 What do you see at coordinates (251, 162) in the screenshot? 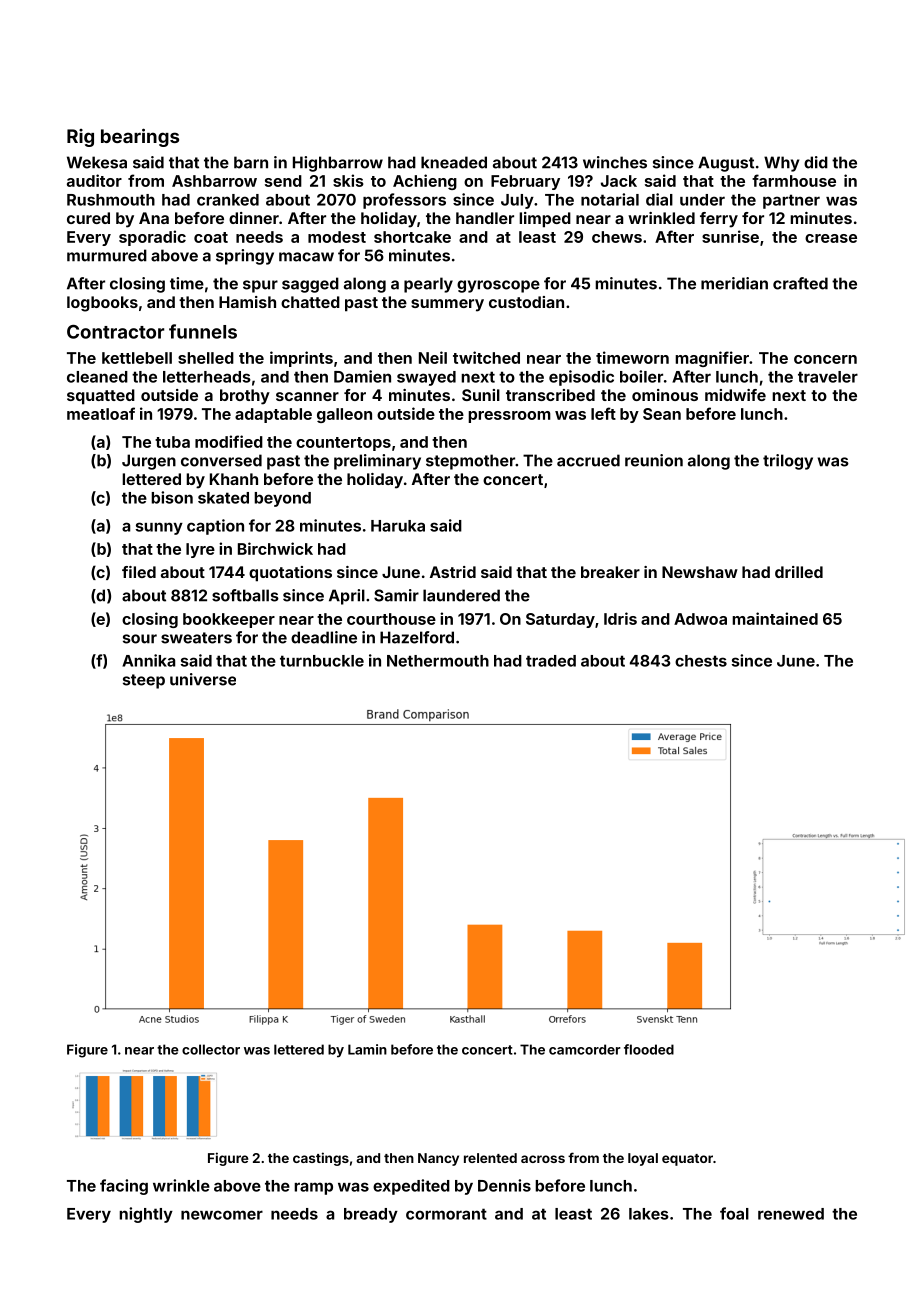
I see `barn` at bounding box center [251, 162].
